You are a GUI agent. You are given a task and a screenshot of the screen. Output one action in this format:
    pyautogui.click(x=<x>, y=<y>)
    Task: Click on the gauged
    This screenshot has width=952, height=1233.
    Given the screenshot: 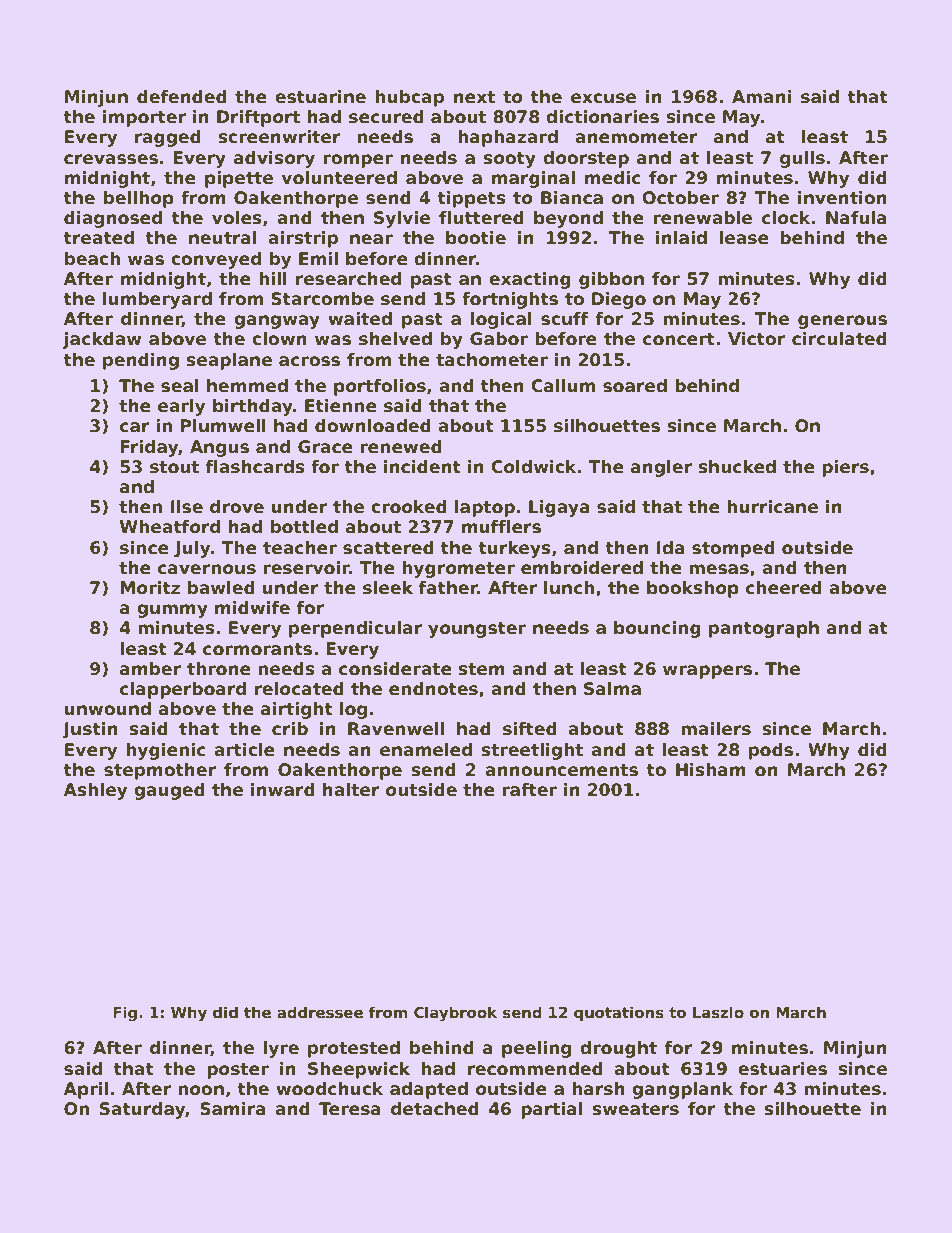 What is the action you would take?
    pyautogui.click(x=169, y=791)
